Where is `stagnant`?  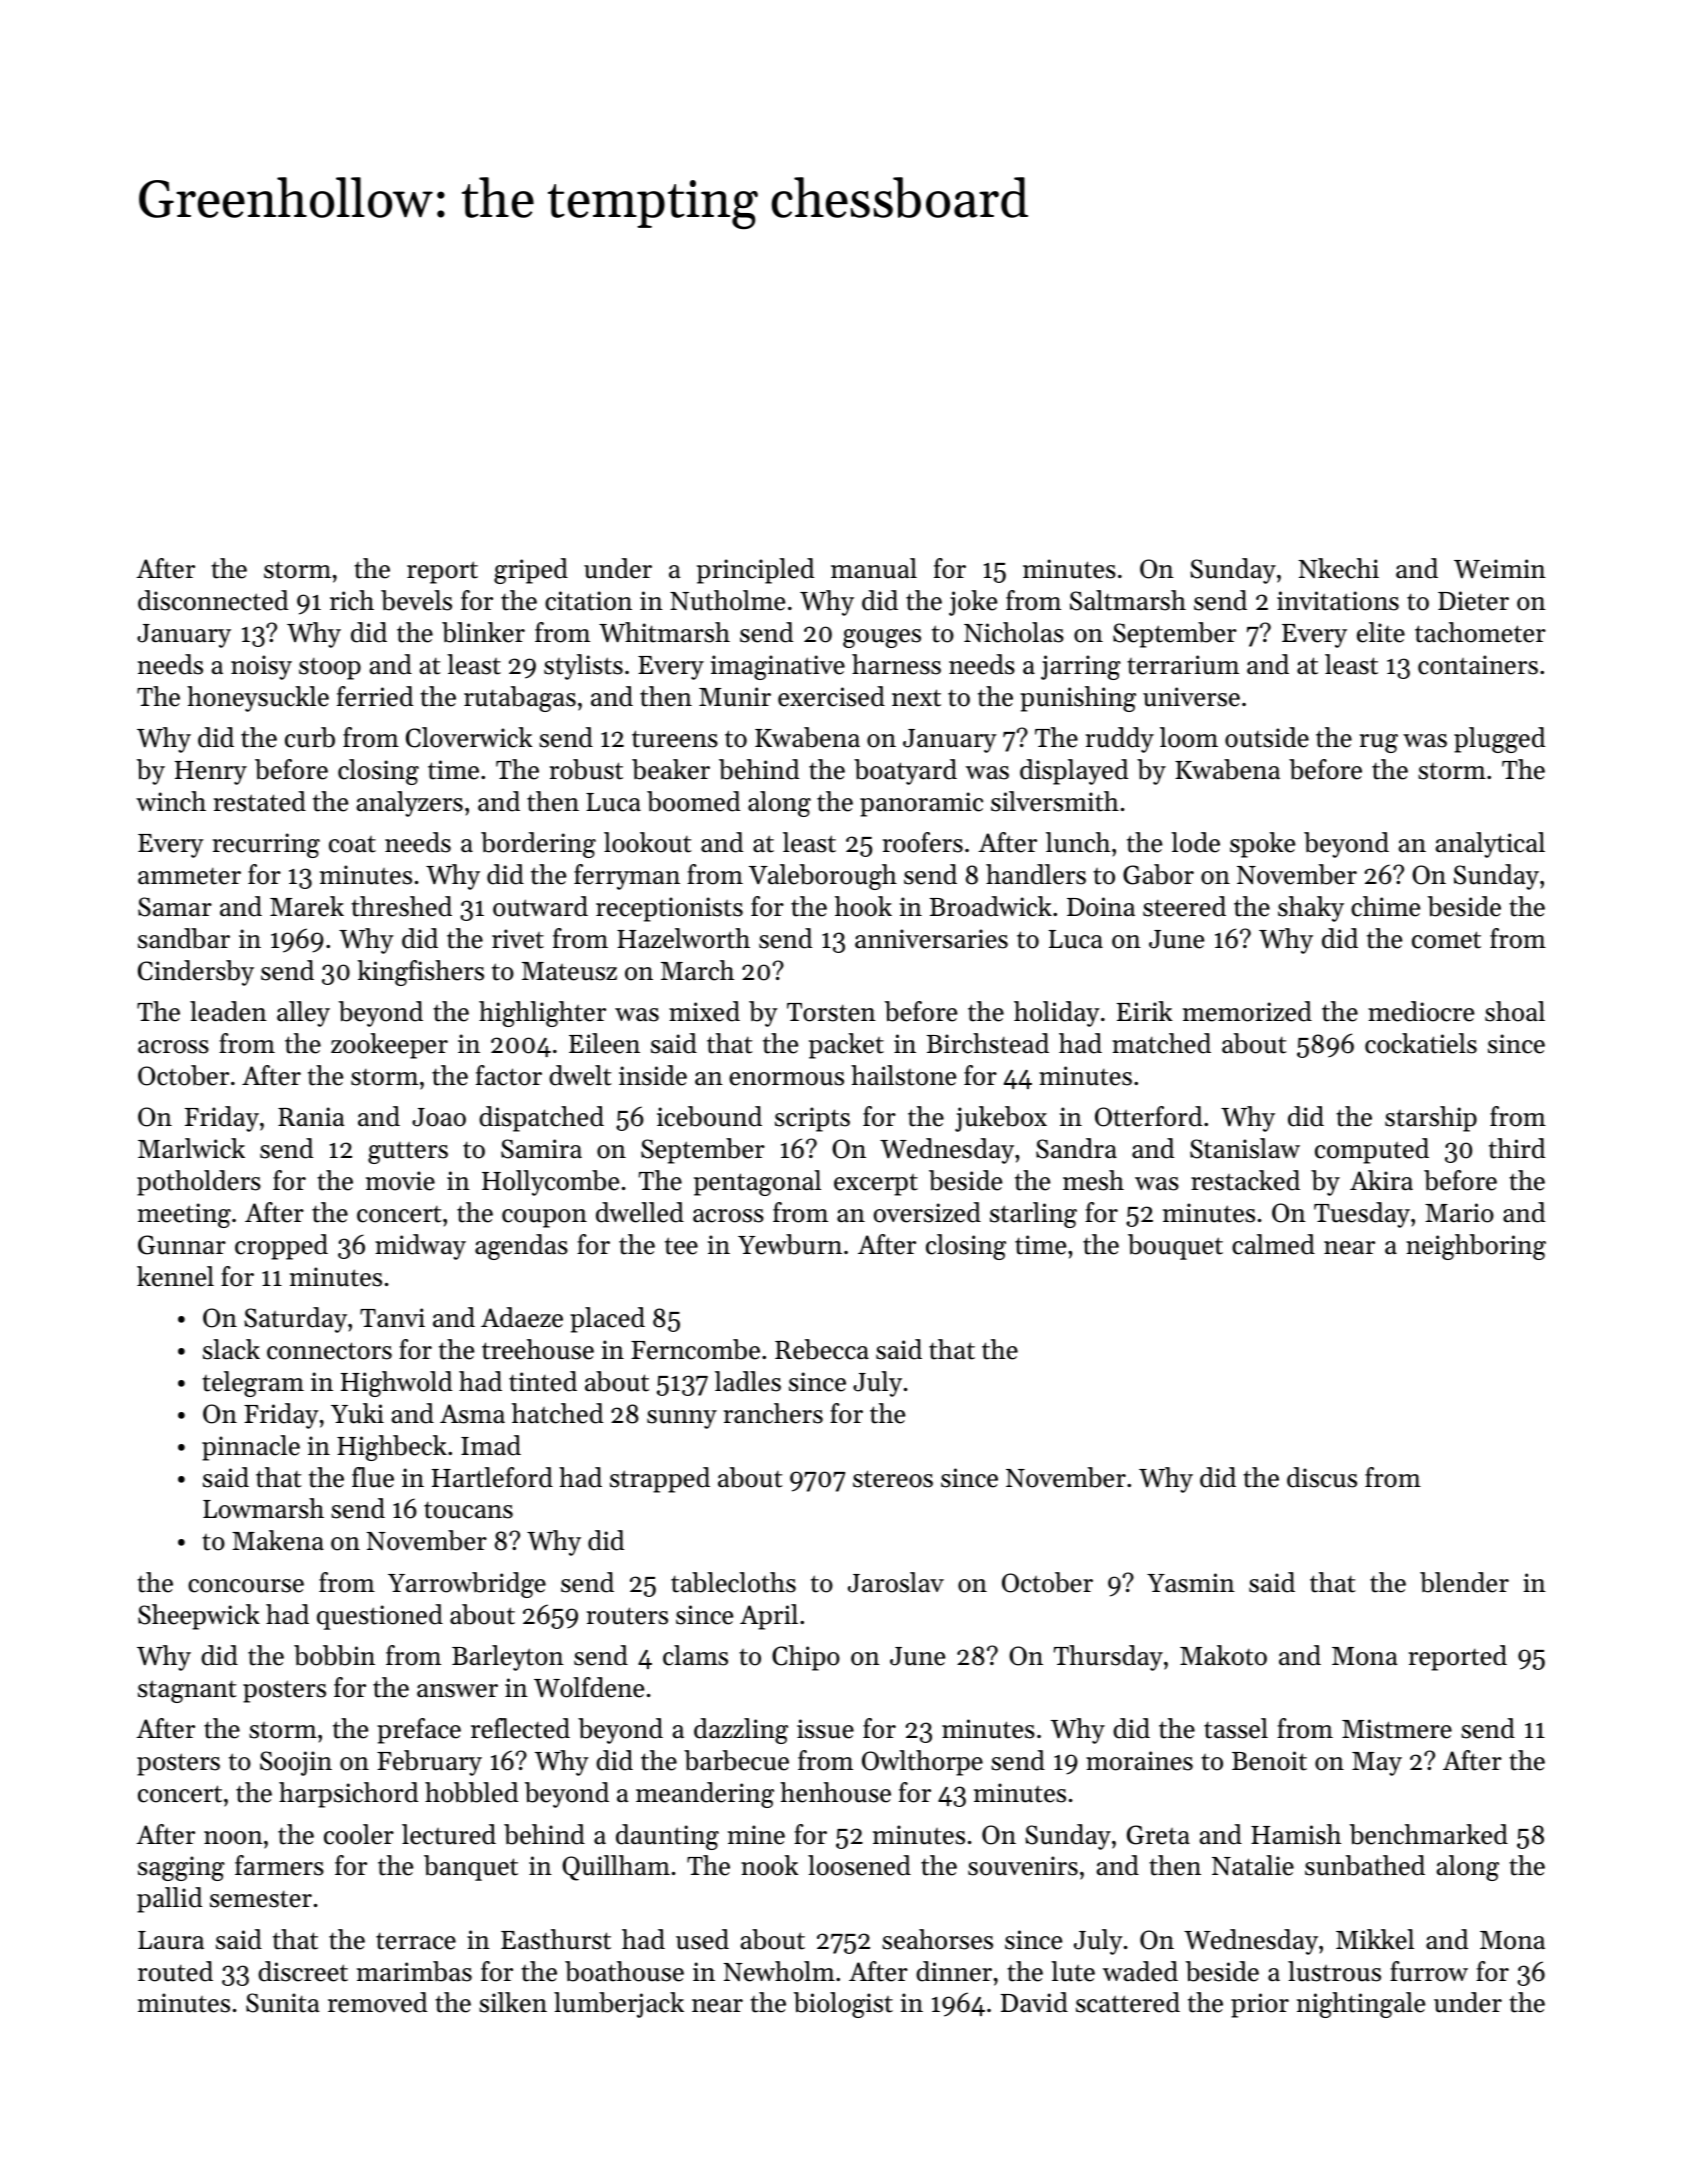
stagnant is located at coordinates (187, 1691).
